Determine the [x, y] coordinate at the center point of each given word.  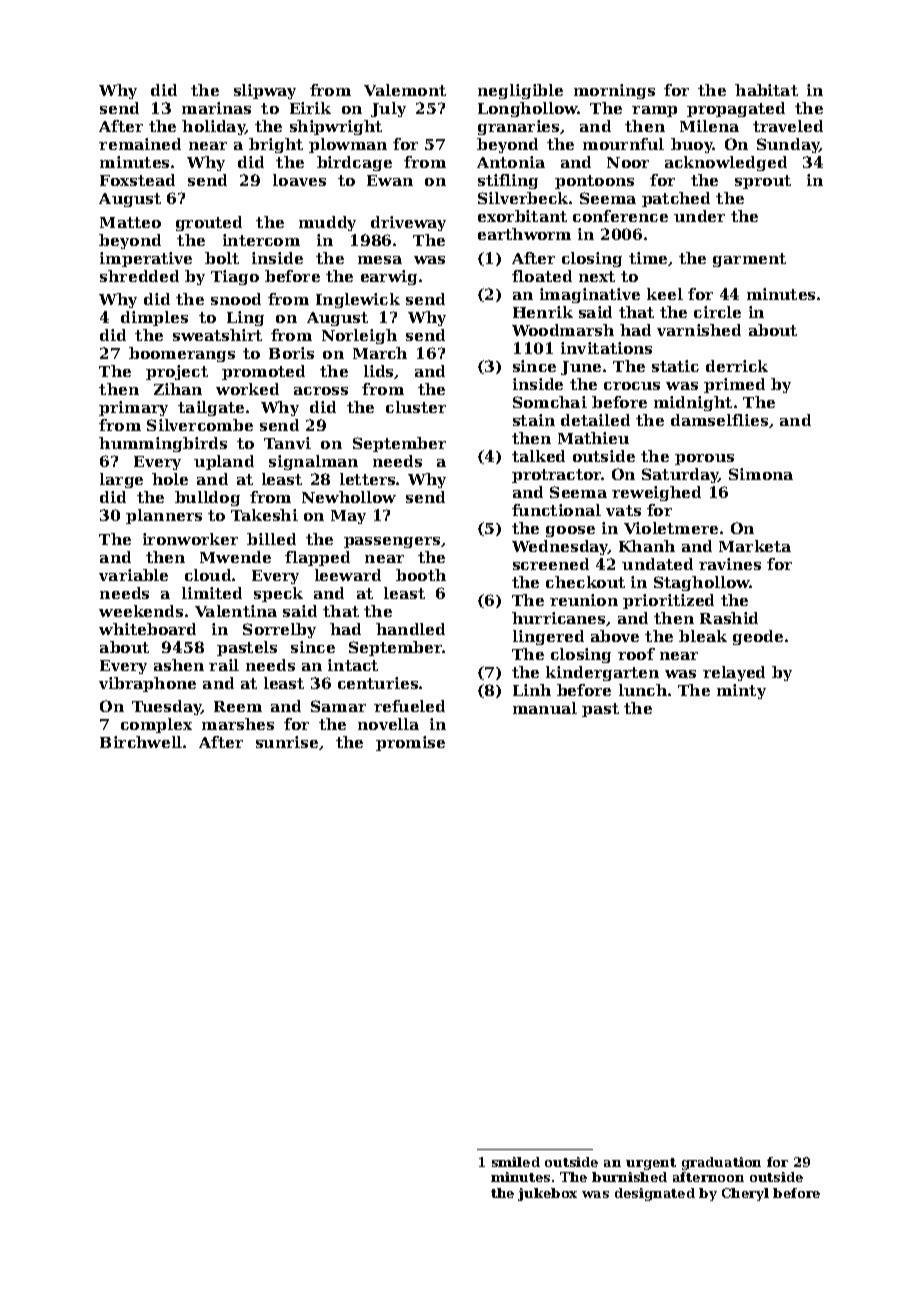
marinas [216, 108]
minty [741, 691]
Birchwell [141, 742]
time [648, 258]
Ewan [390, 180]
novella [388, 724]
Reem [238, 706]
